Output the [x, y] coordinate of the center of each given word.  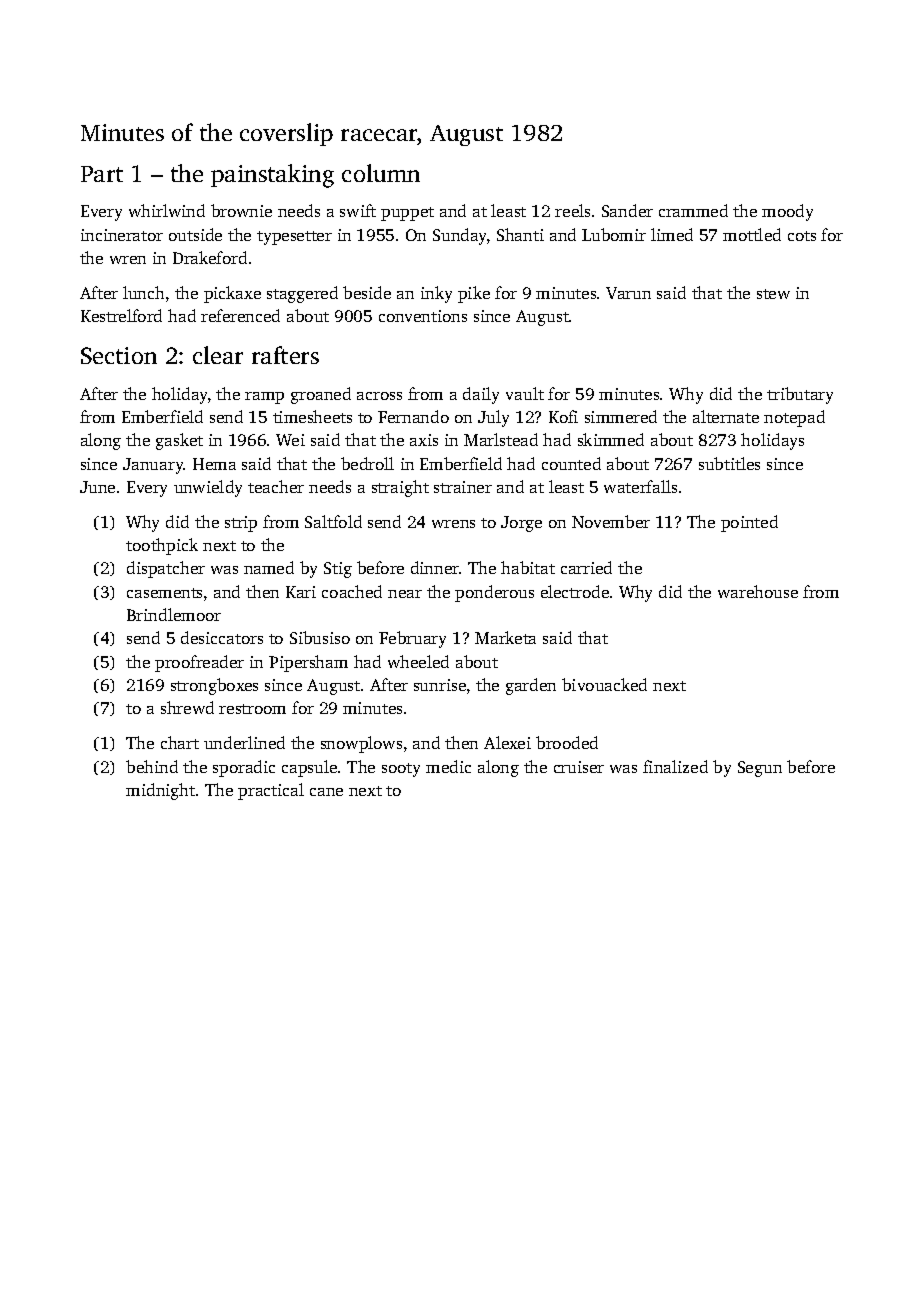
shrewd [187, 707]
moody [787, 212]
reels [572, 210]
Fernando [413, 416]
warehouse [758, 591]
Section [119, 355]
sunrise [440, 685]
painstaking [272, 176]
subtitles [729, 463]
